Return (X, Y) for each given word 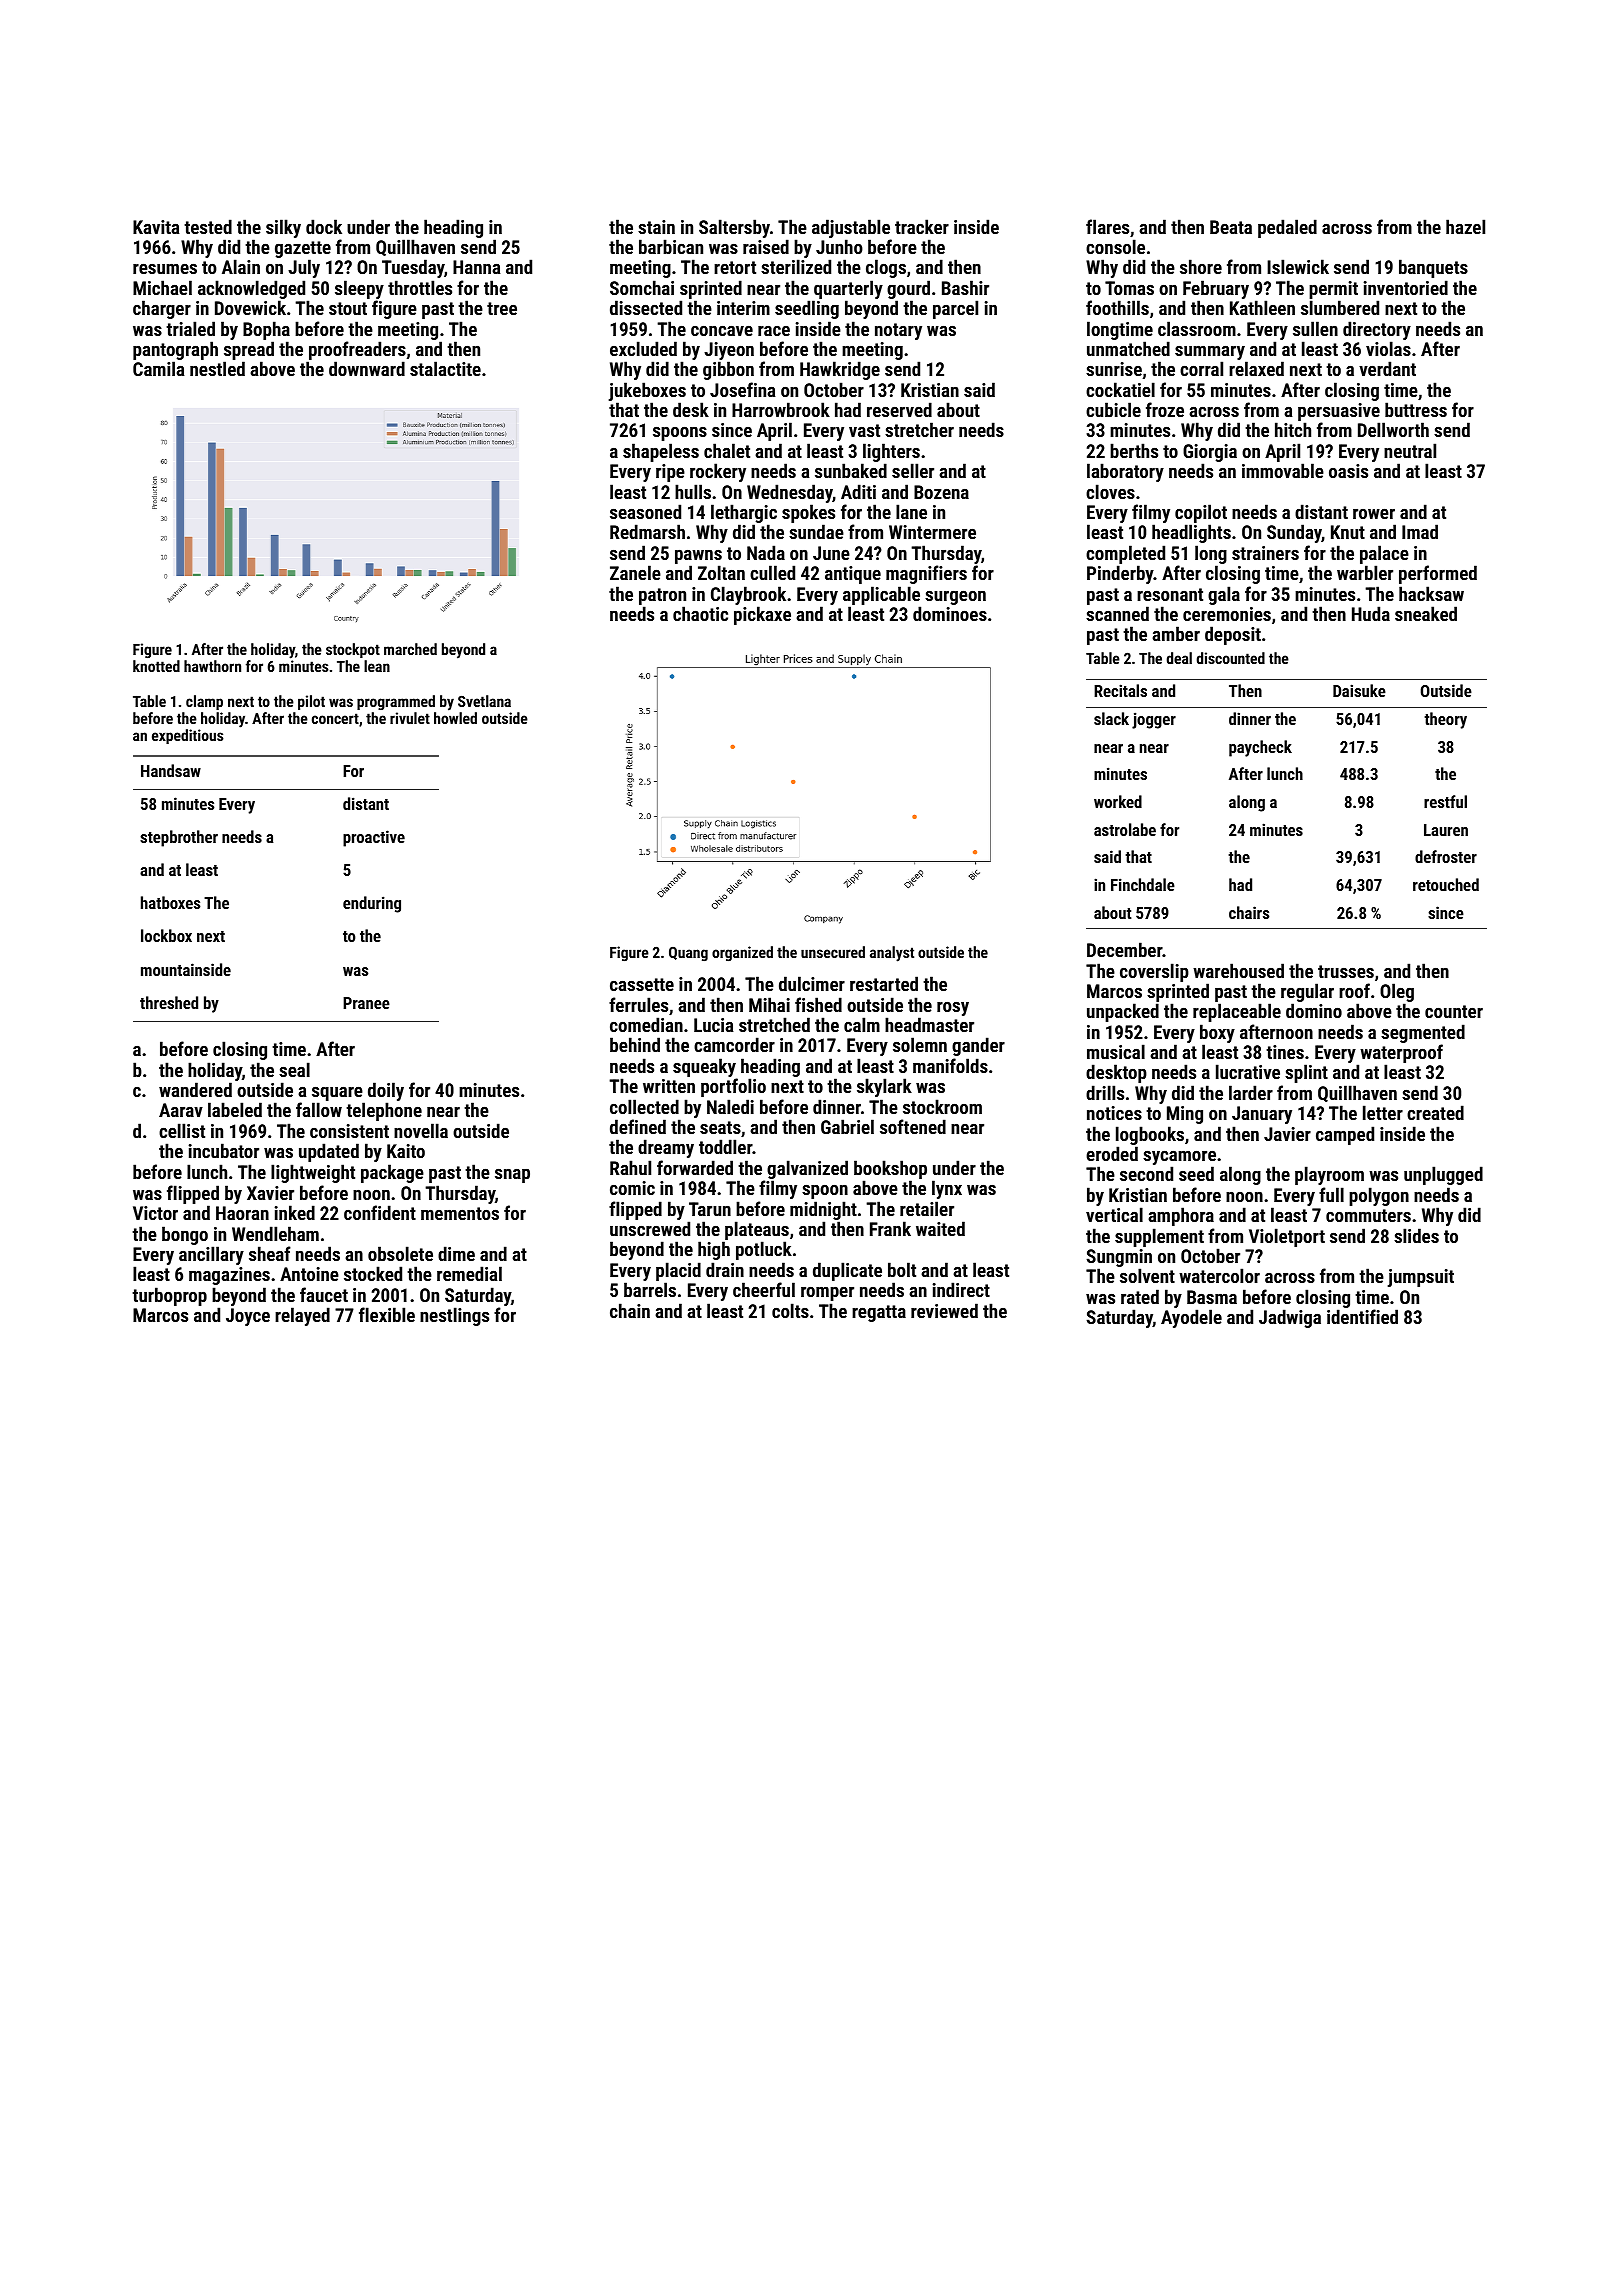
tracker (922, 226)
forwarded (695, 1167)
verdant (1387, 368)
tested (208, 226)
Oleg (1397, 992)
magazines (229, 1276)
